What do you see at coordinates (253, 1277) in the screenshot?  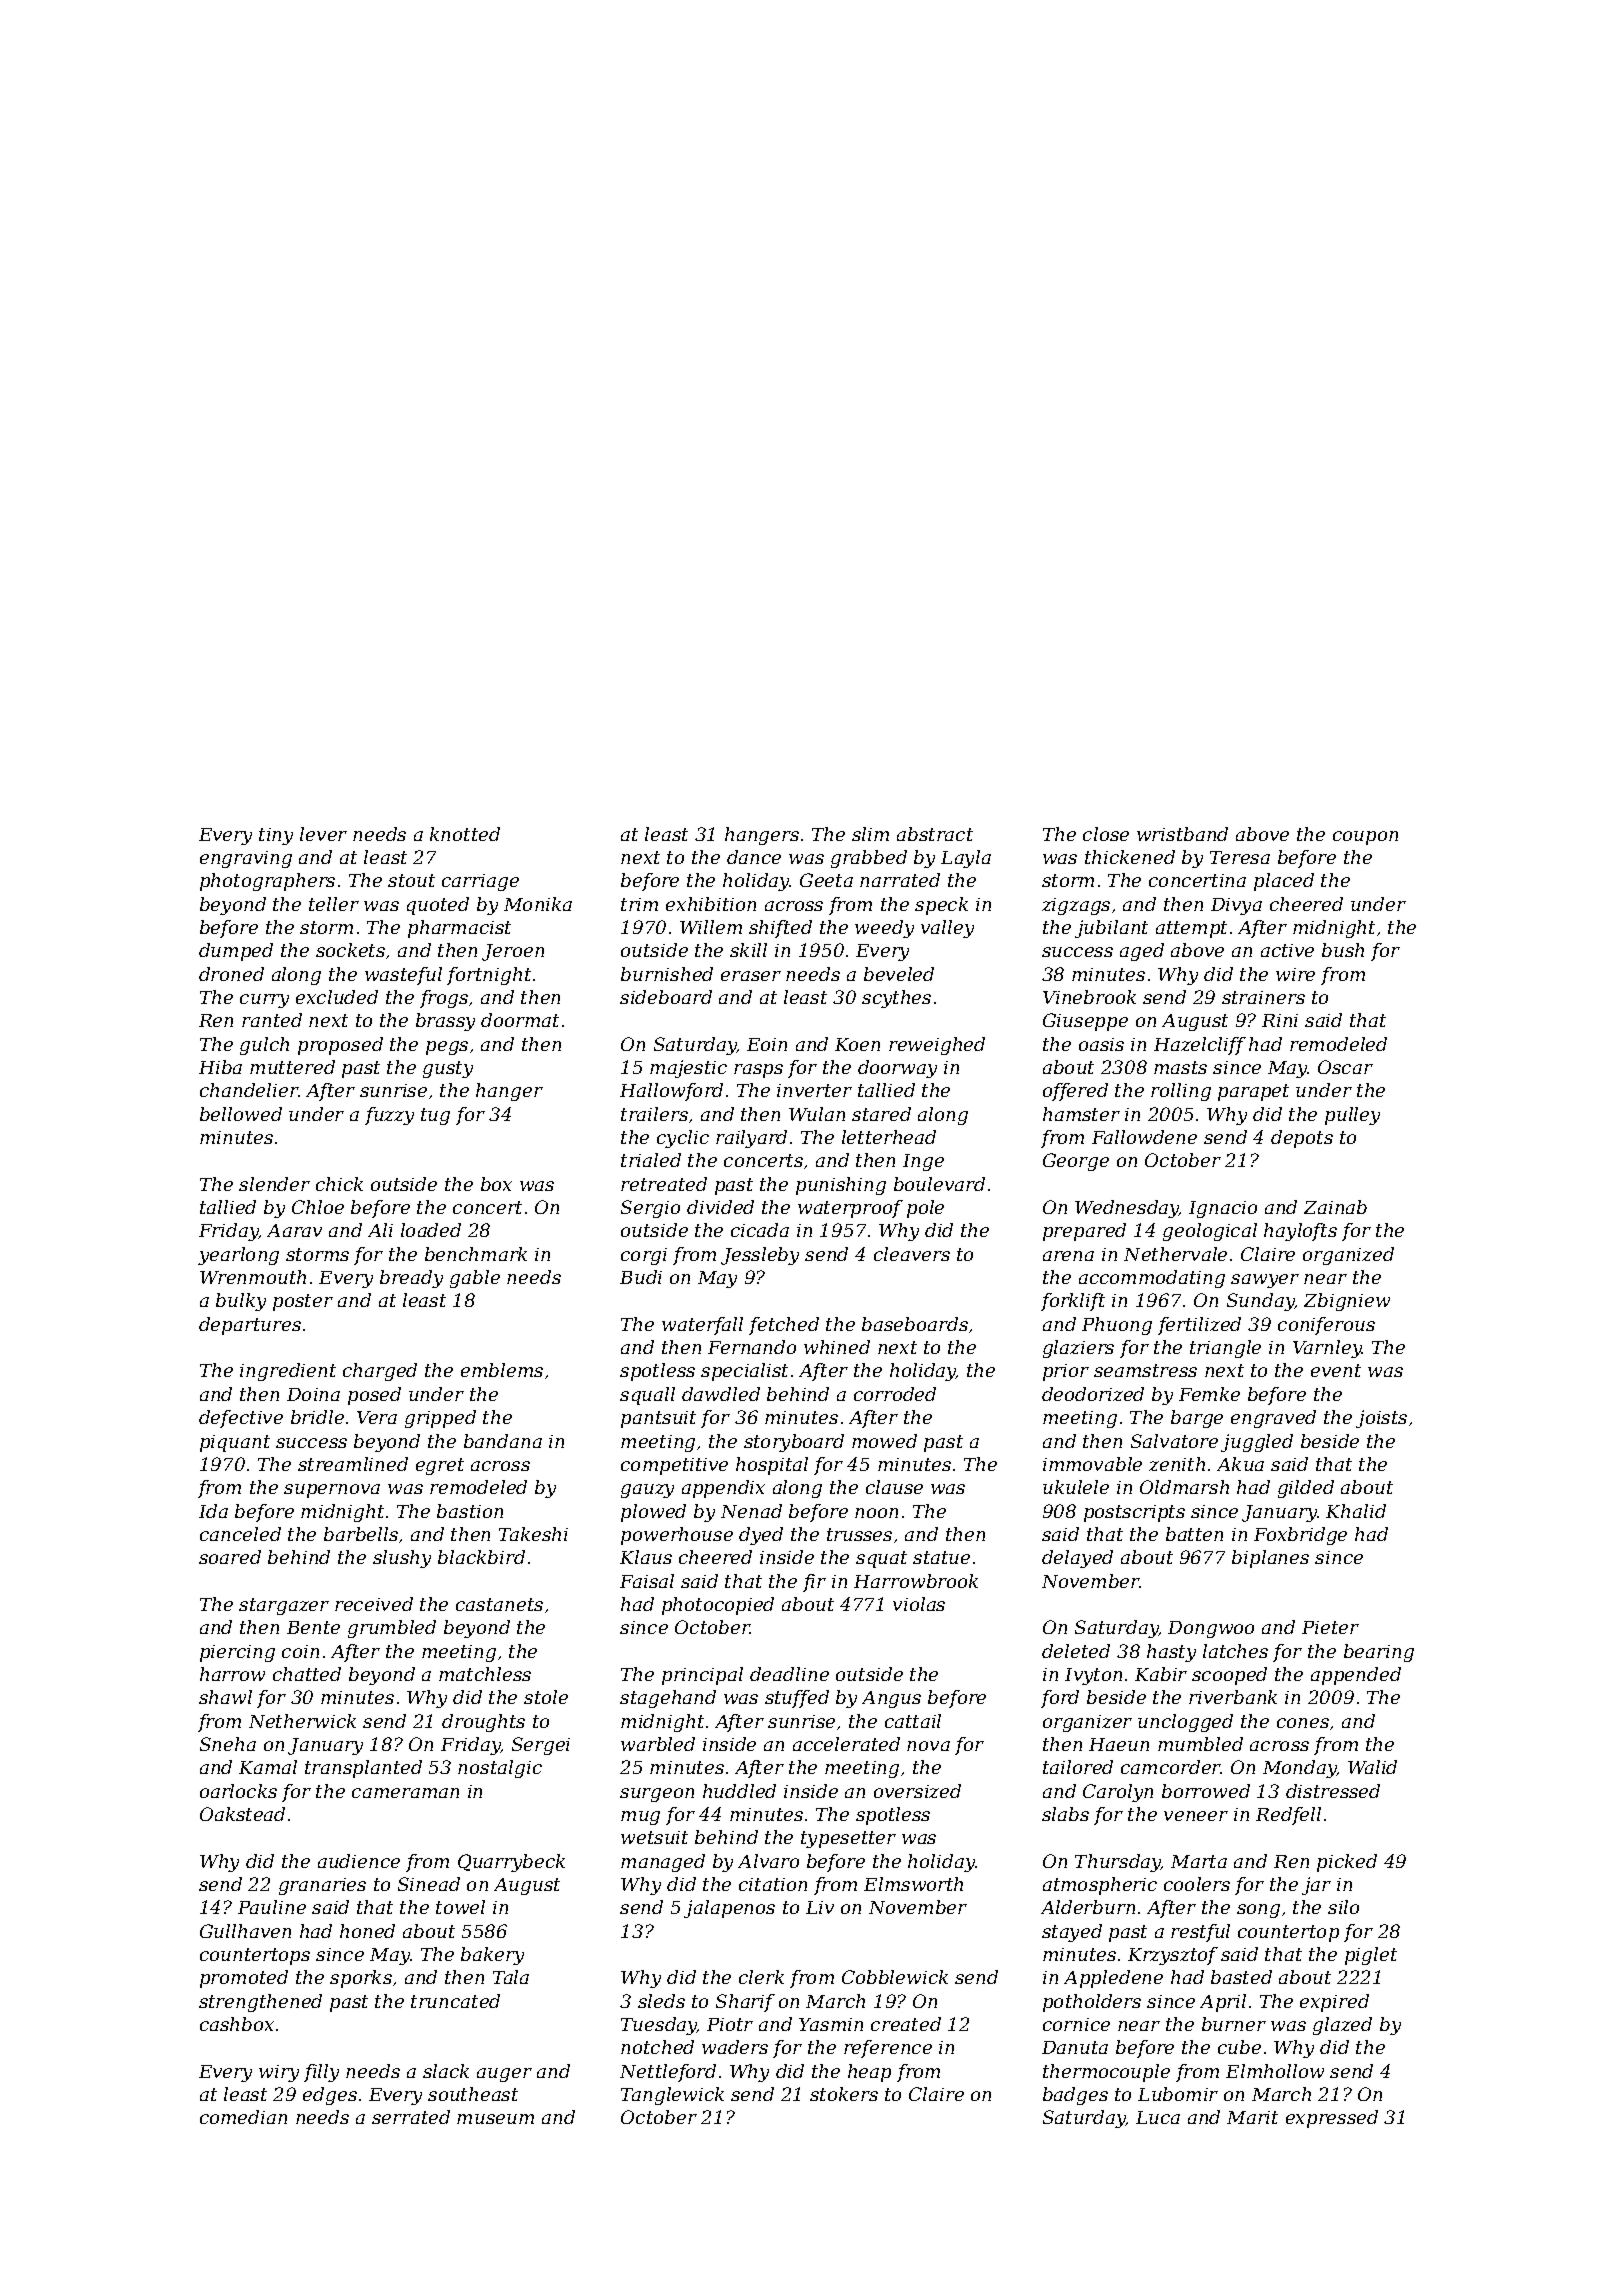 I see `Wrenmouth` at bounding box center [253, 1277].
